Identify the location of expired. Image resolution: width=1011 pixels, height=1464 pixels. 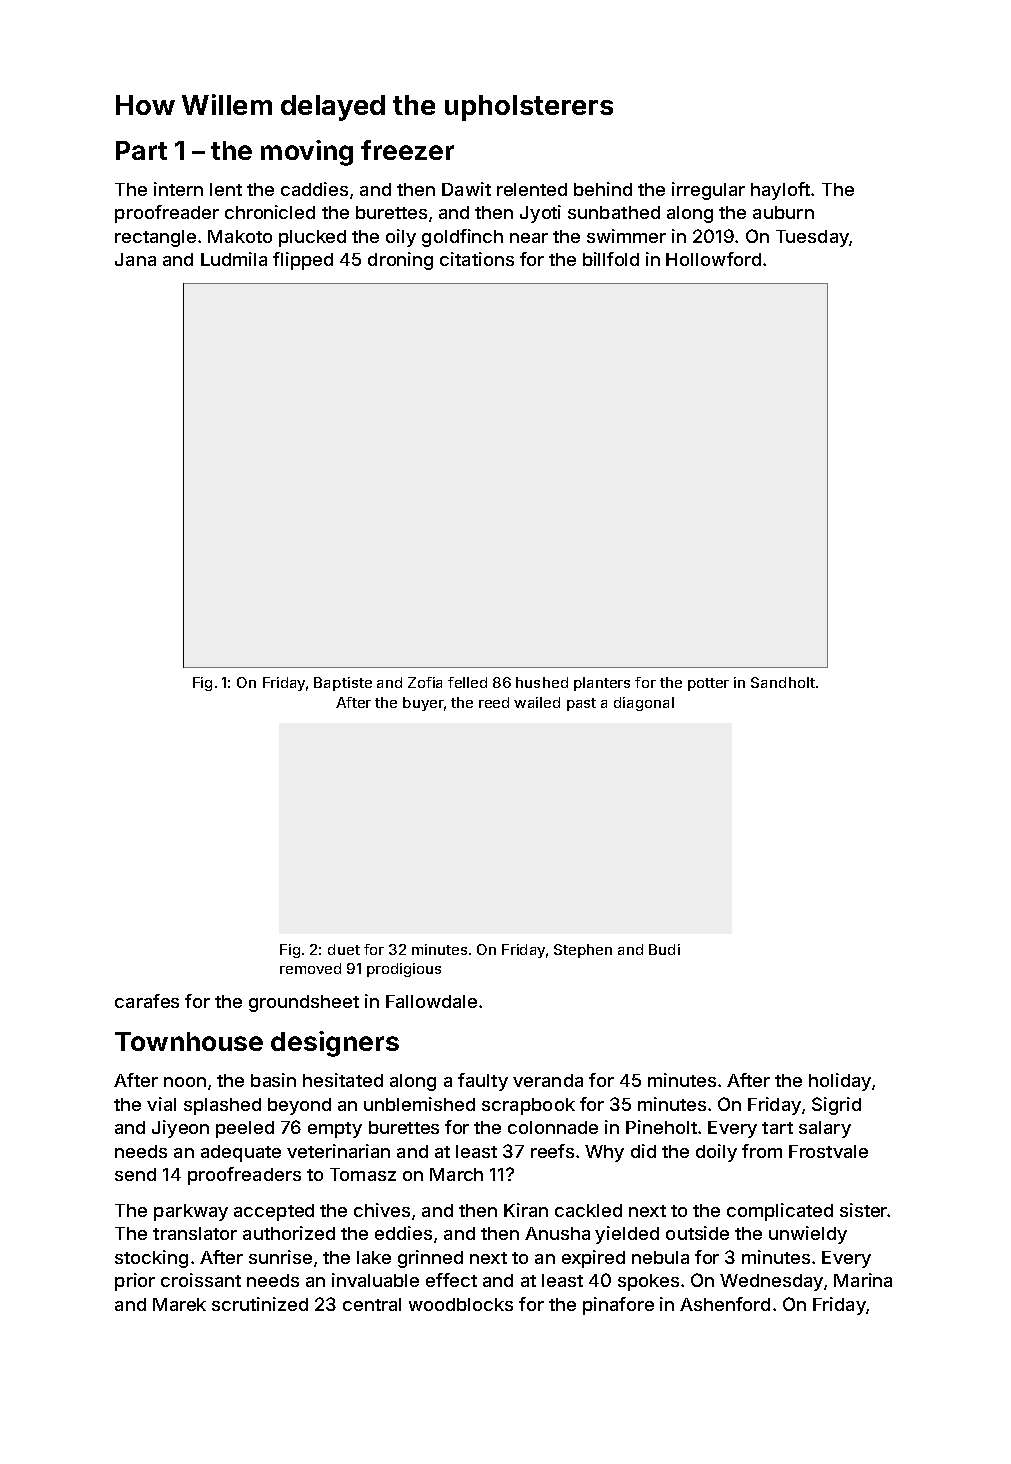
(593, 1259).
